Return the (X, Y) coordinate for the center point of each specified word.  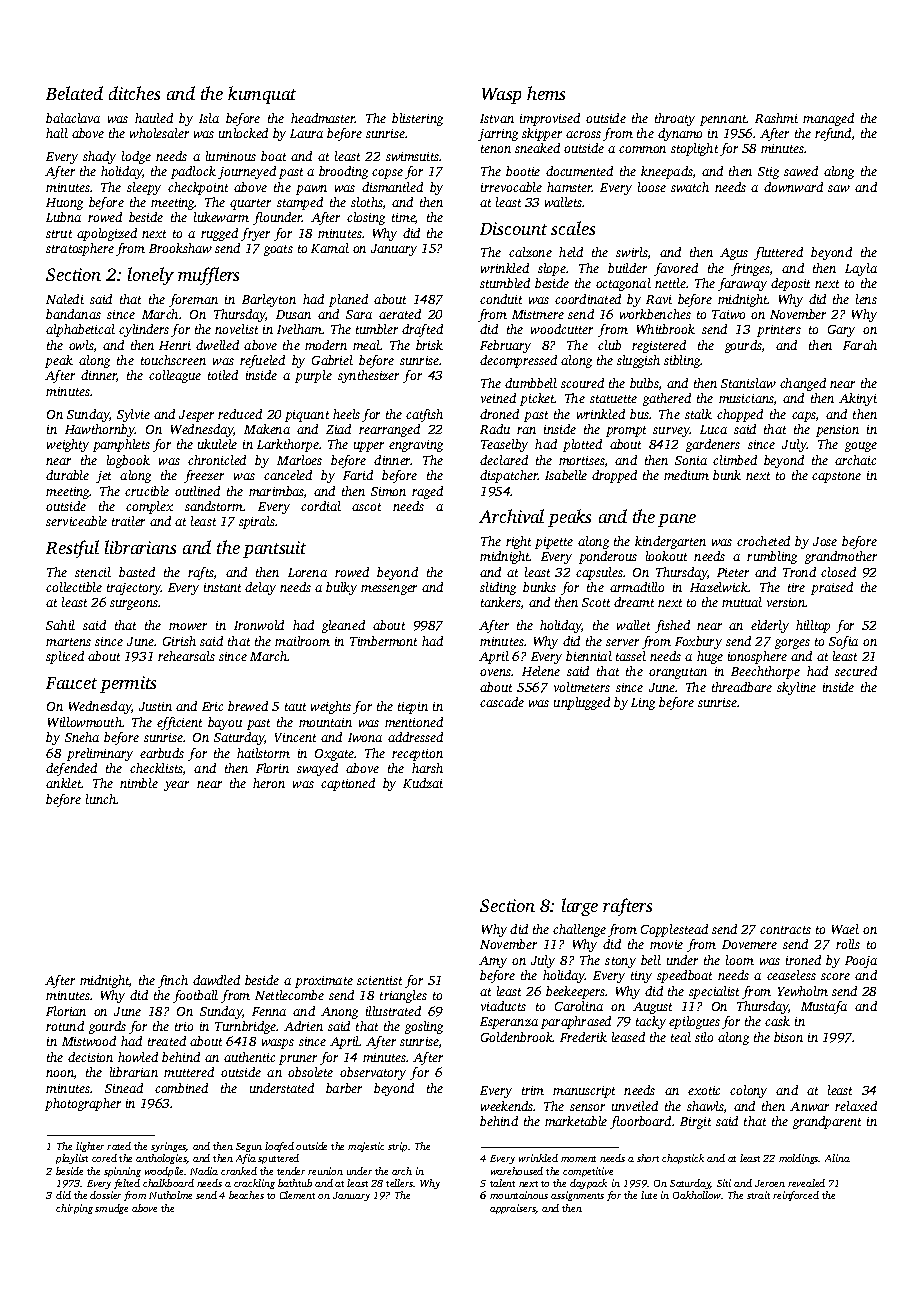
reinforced (796, 1196)
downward (793, 187)
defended (71, 769)
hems (546, 93)
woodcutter (562, 329)
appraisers (513, 1209)
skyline (796, 688)
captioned (348, 784)
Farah (860, 345)
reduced (240, 414)
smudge (111, 1209)
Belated (74, 93)
